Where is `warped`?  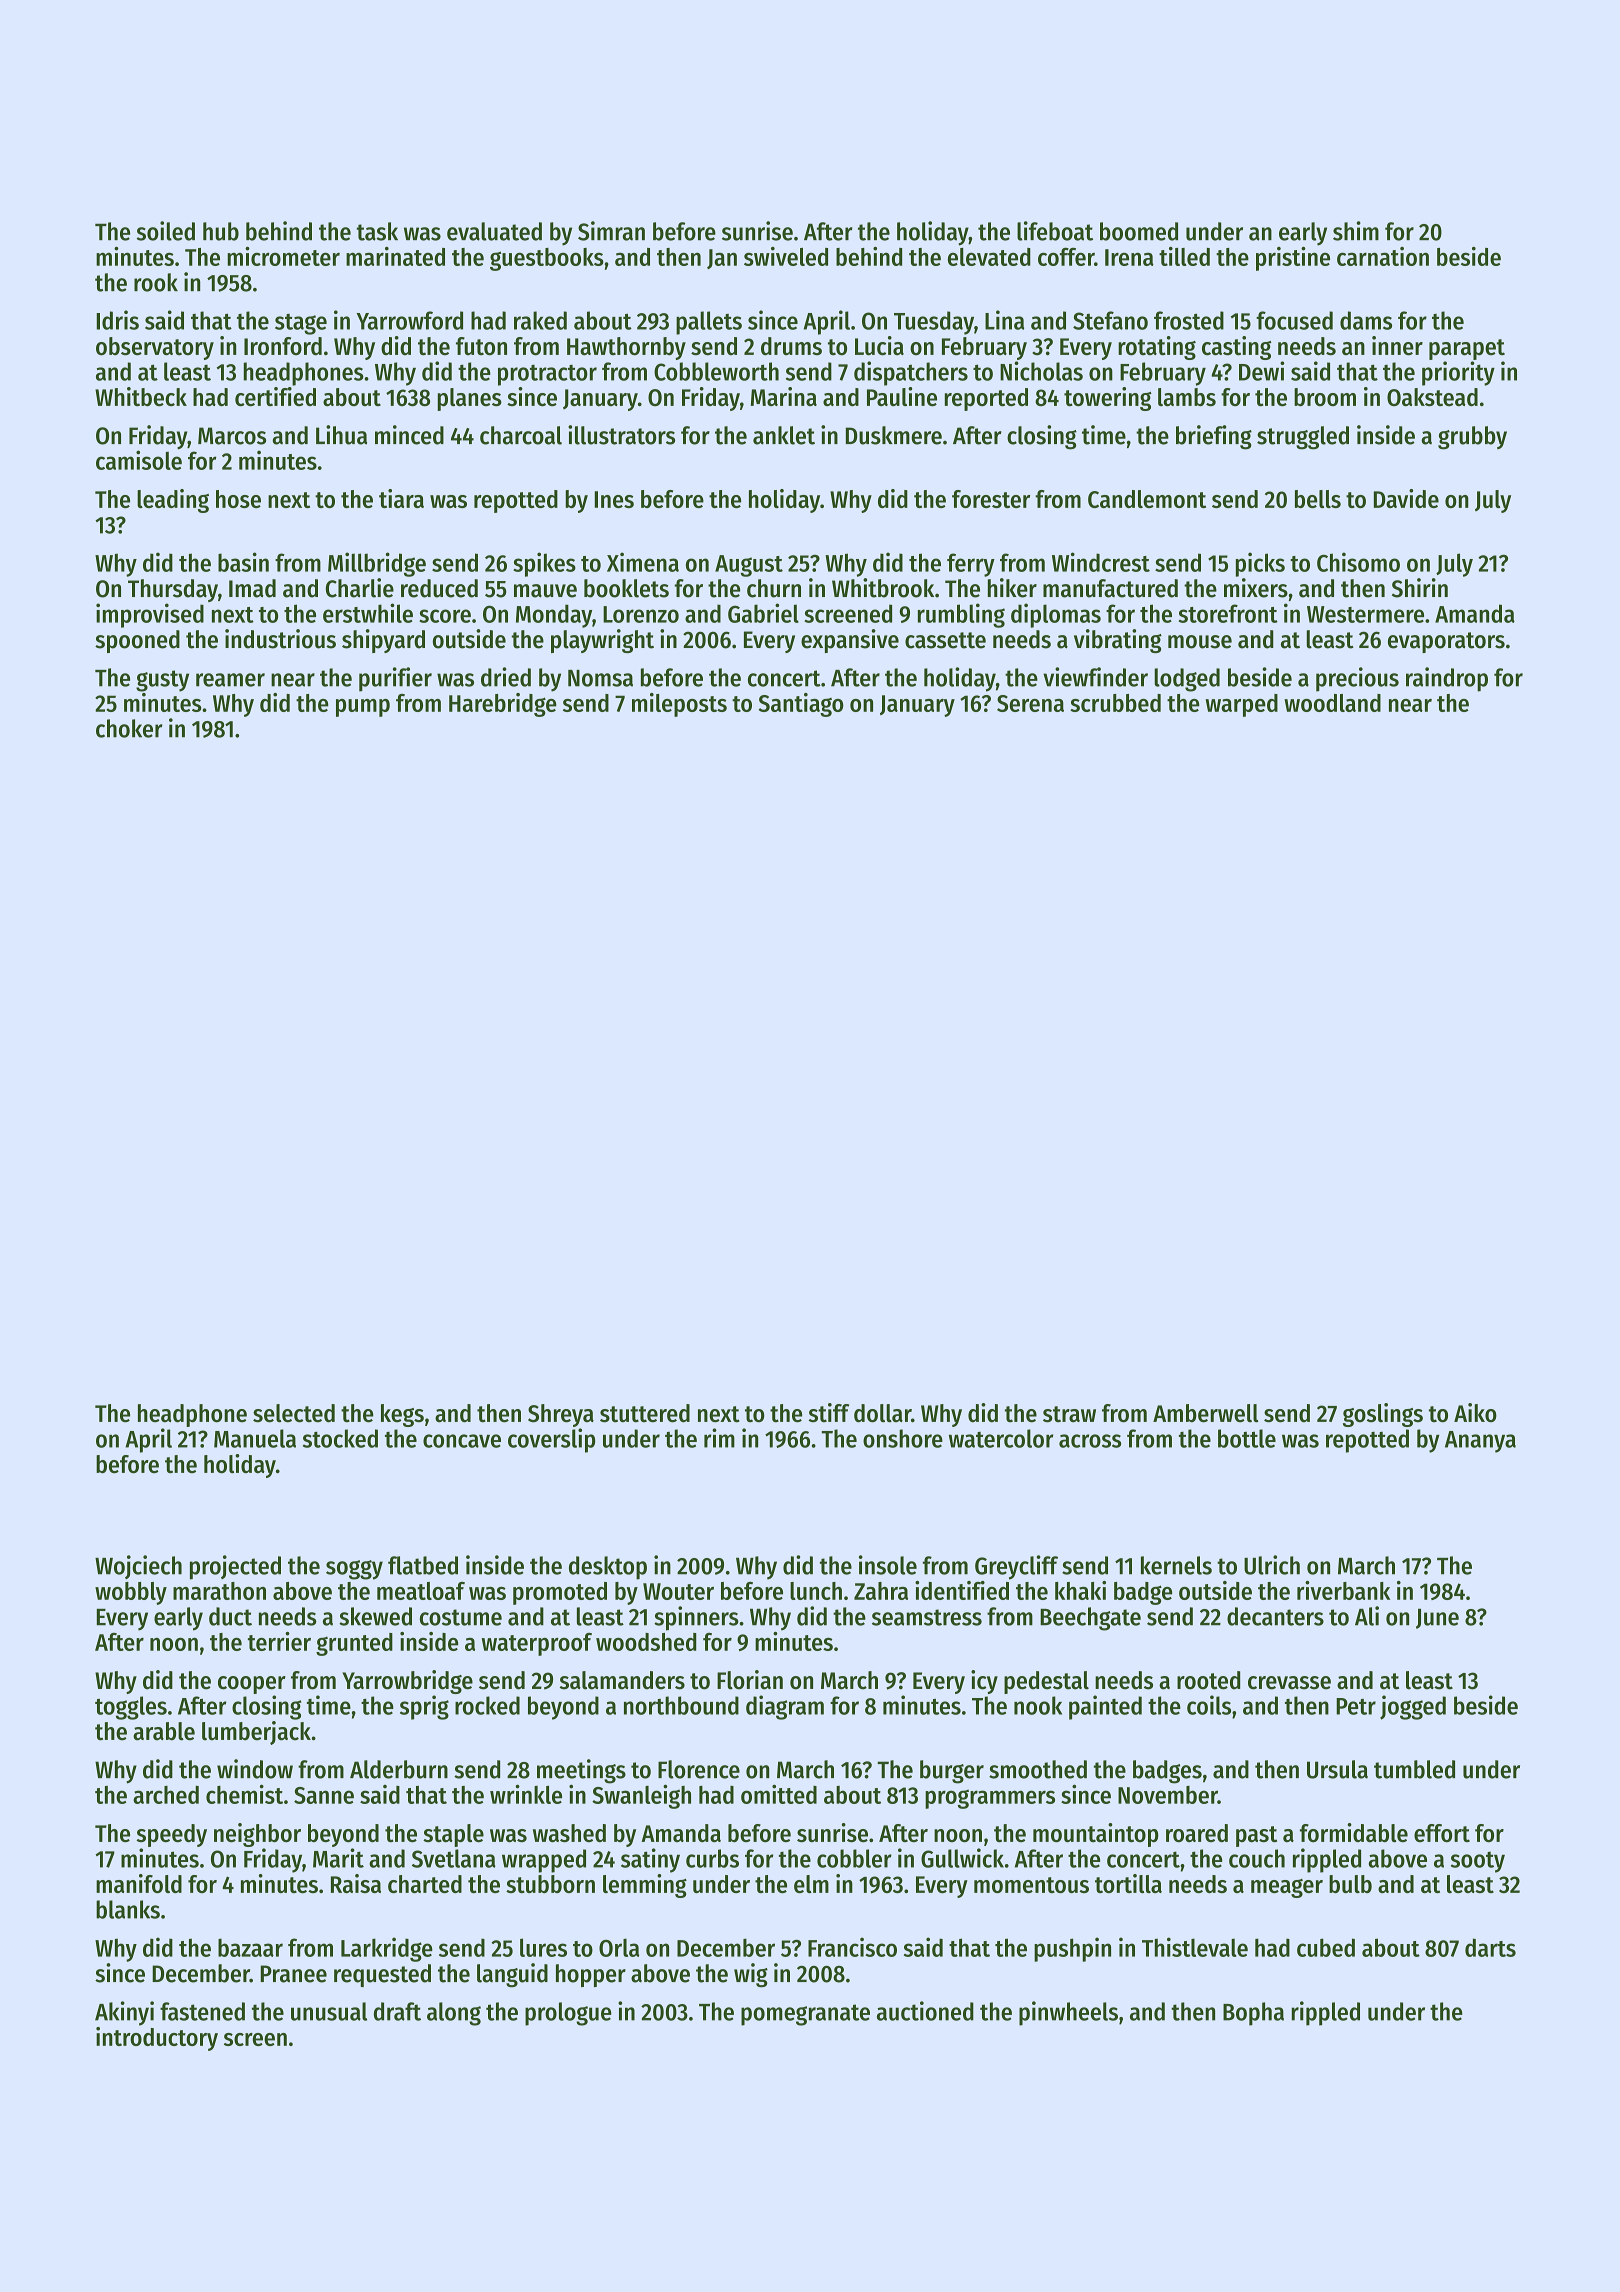
warped is located at coordinates (1241, 705).
